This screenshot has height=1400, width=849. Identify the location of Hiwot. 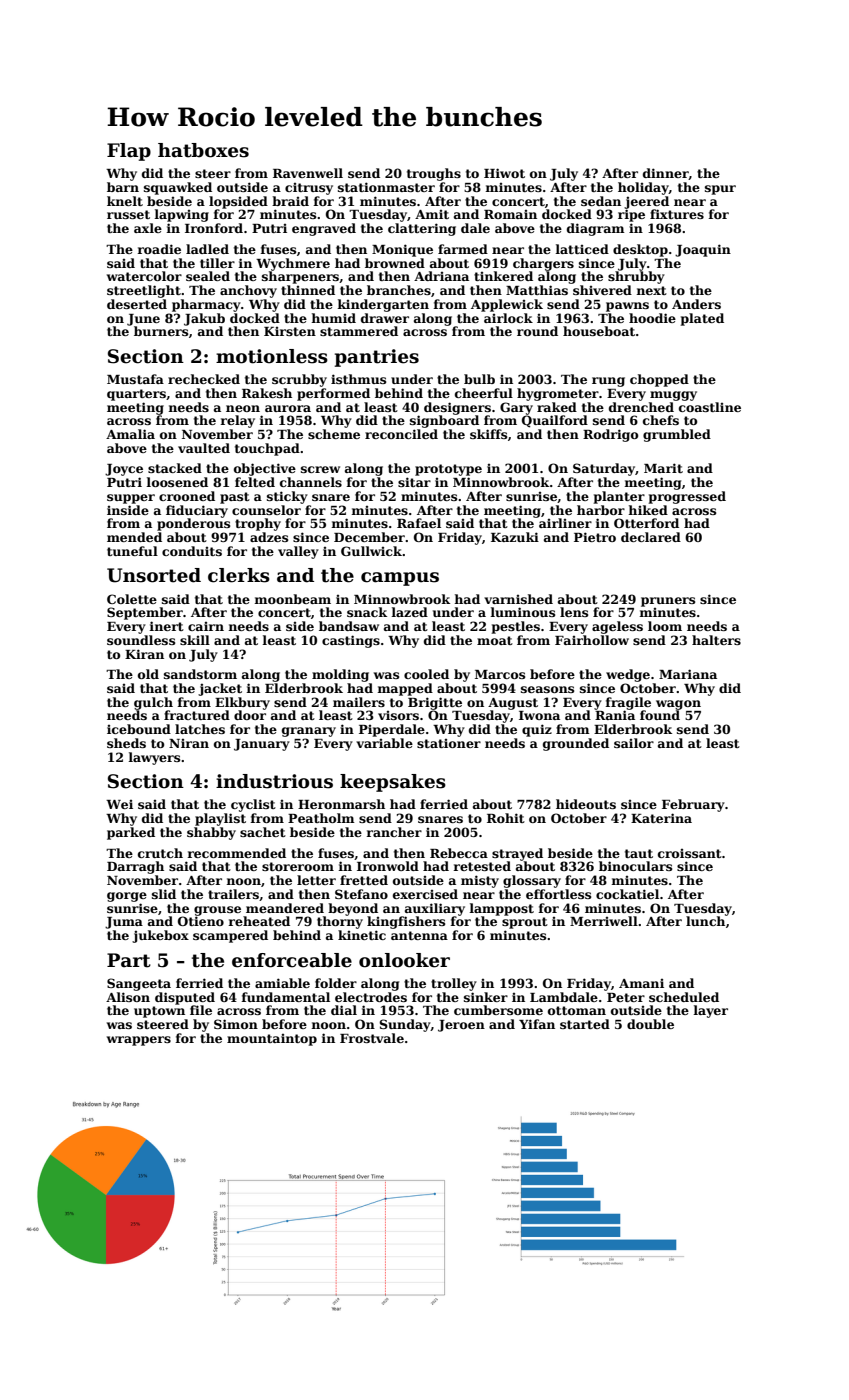
(504, 173).
